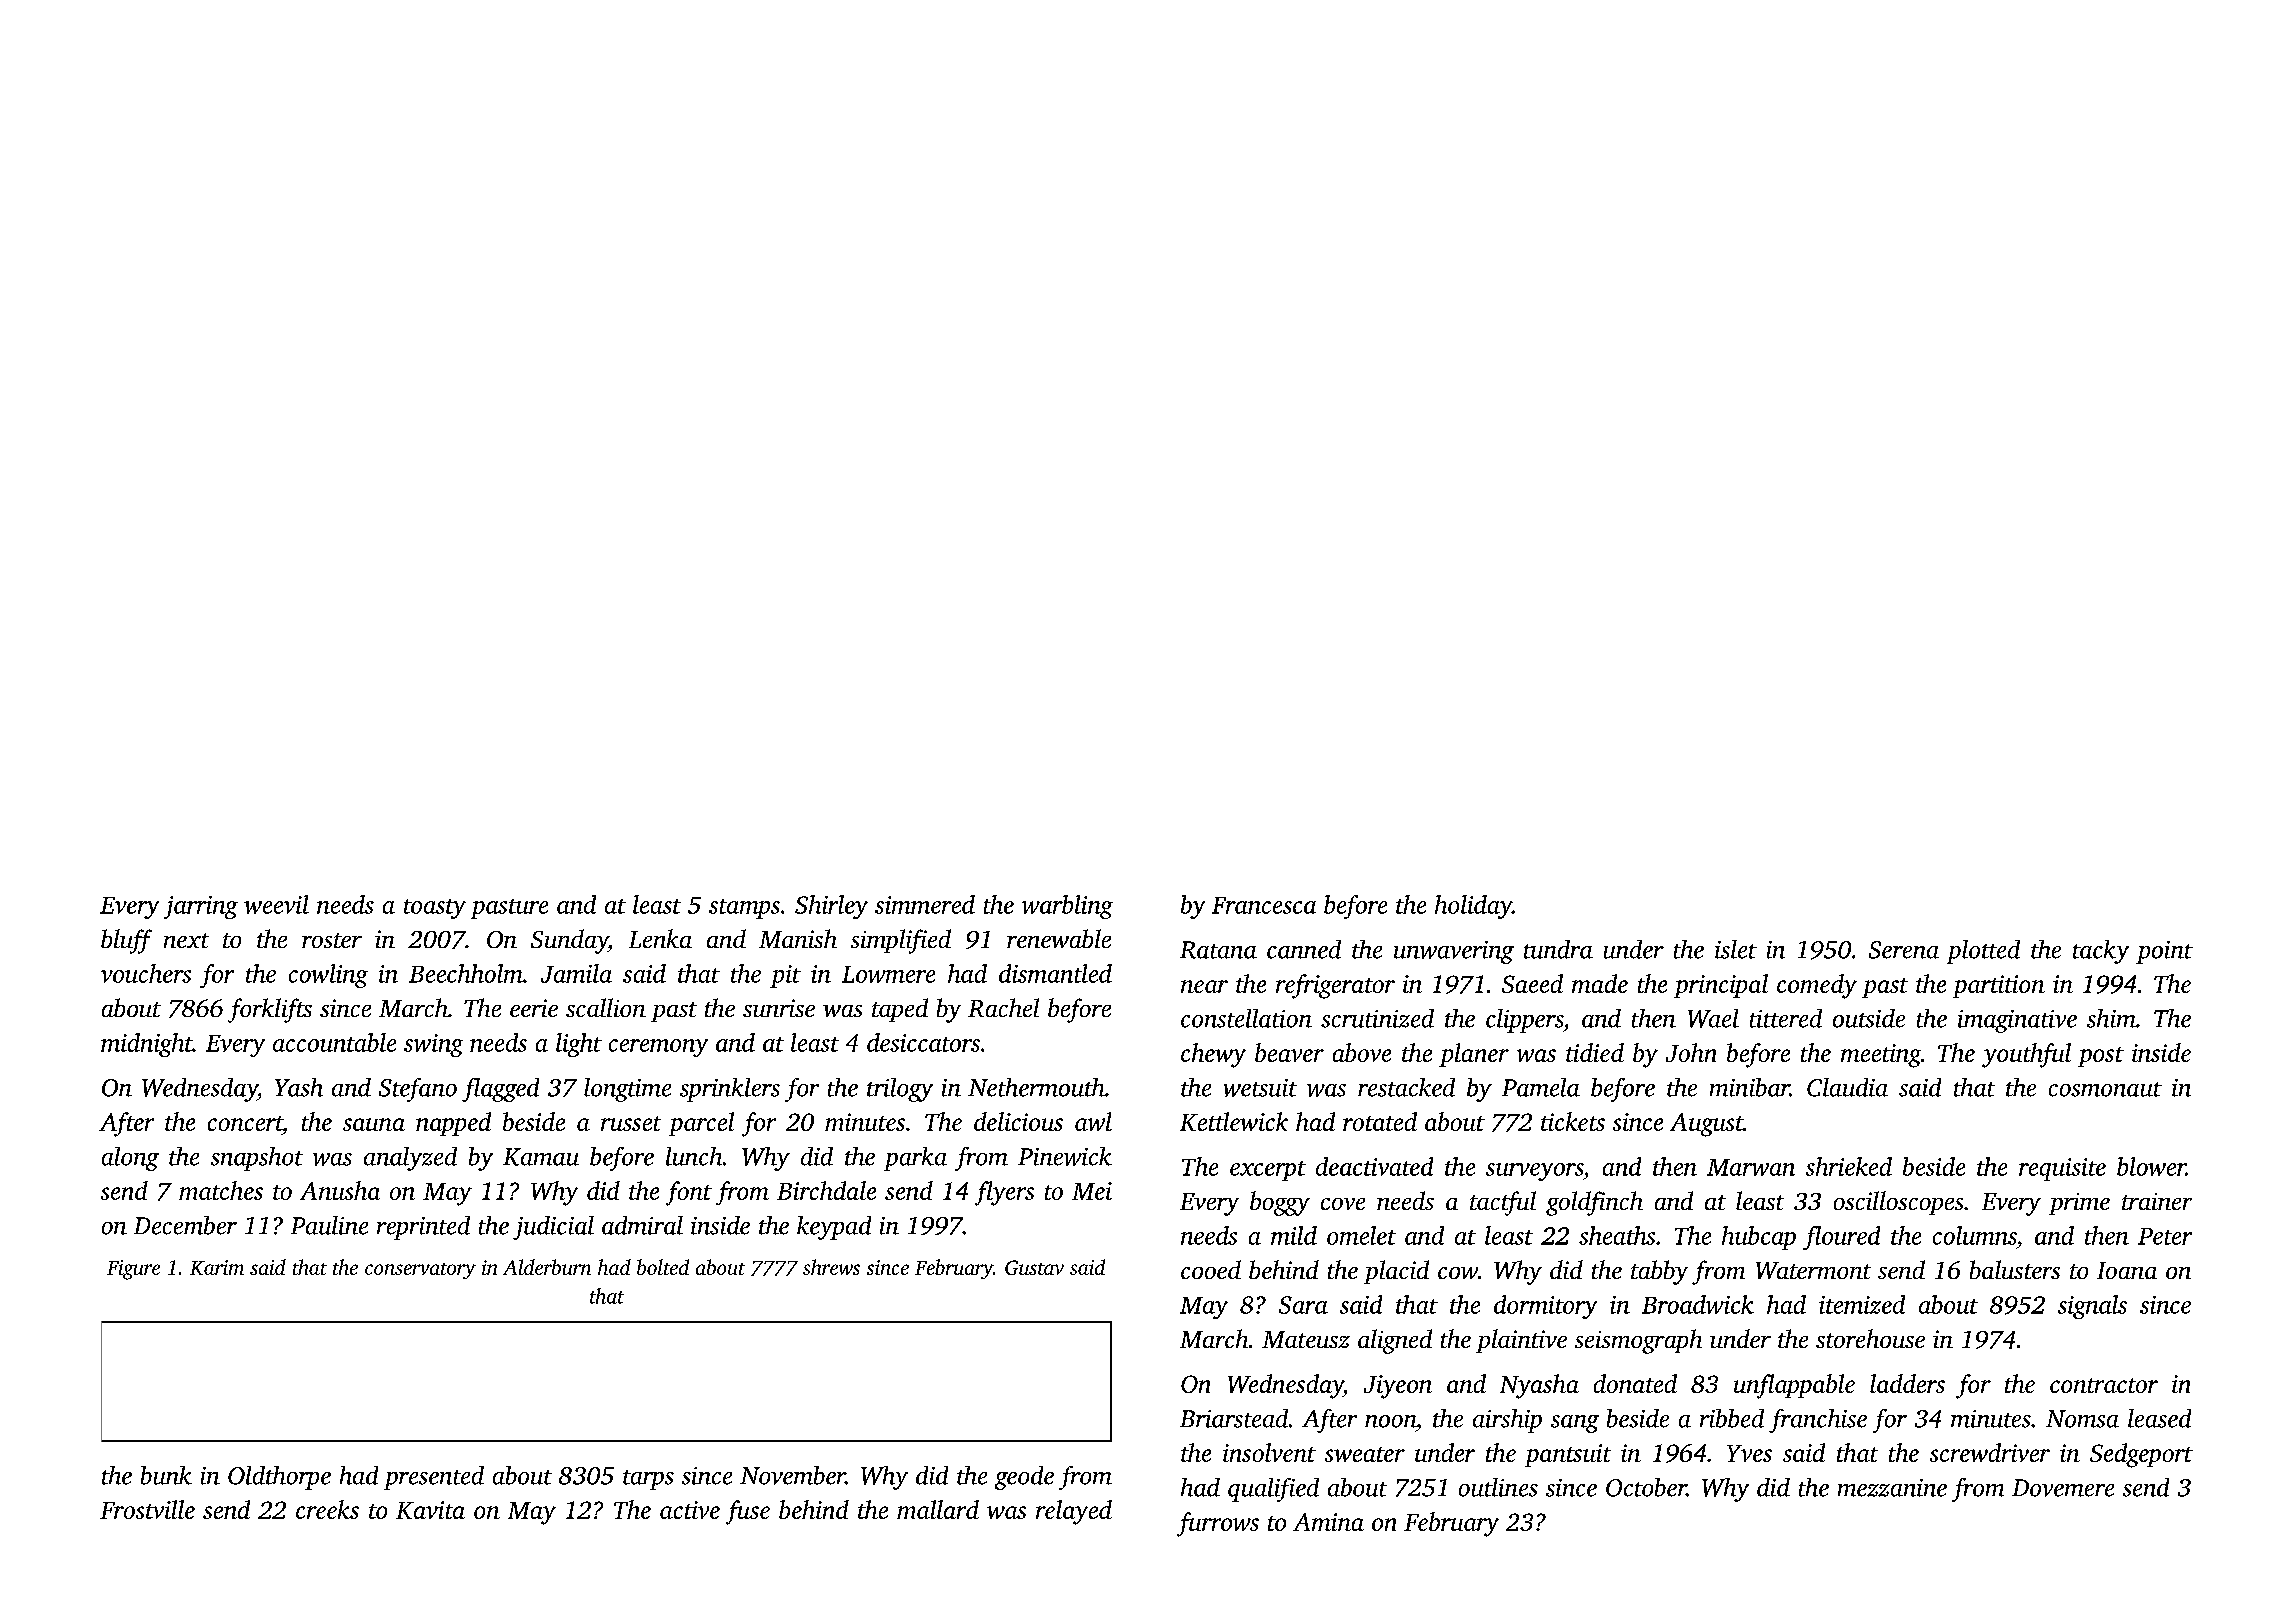  What do you see at coordinates (1234, 1418) in the screenshot?
I see `Briarstead` at bounding box center [1234, 1418].
